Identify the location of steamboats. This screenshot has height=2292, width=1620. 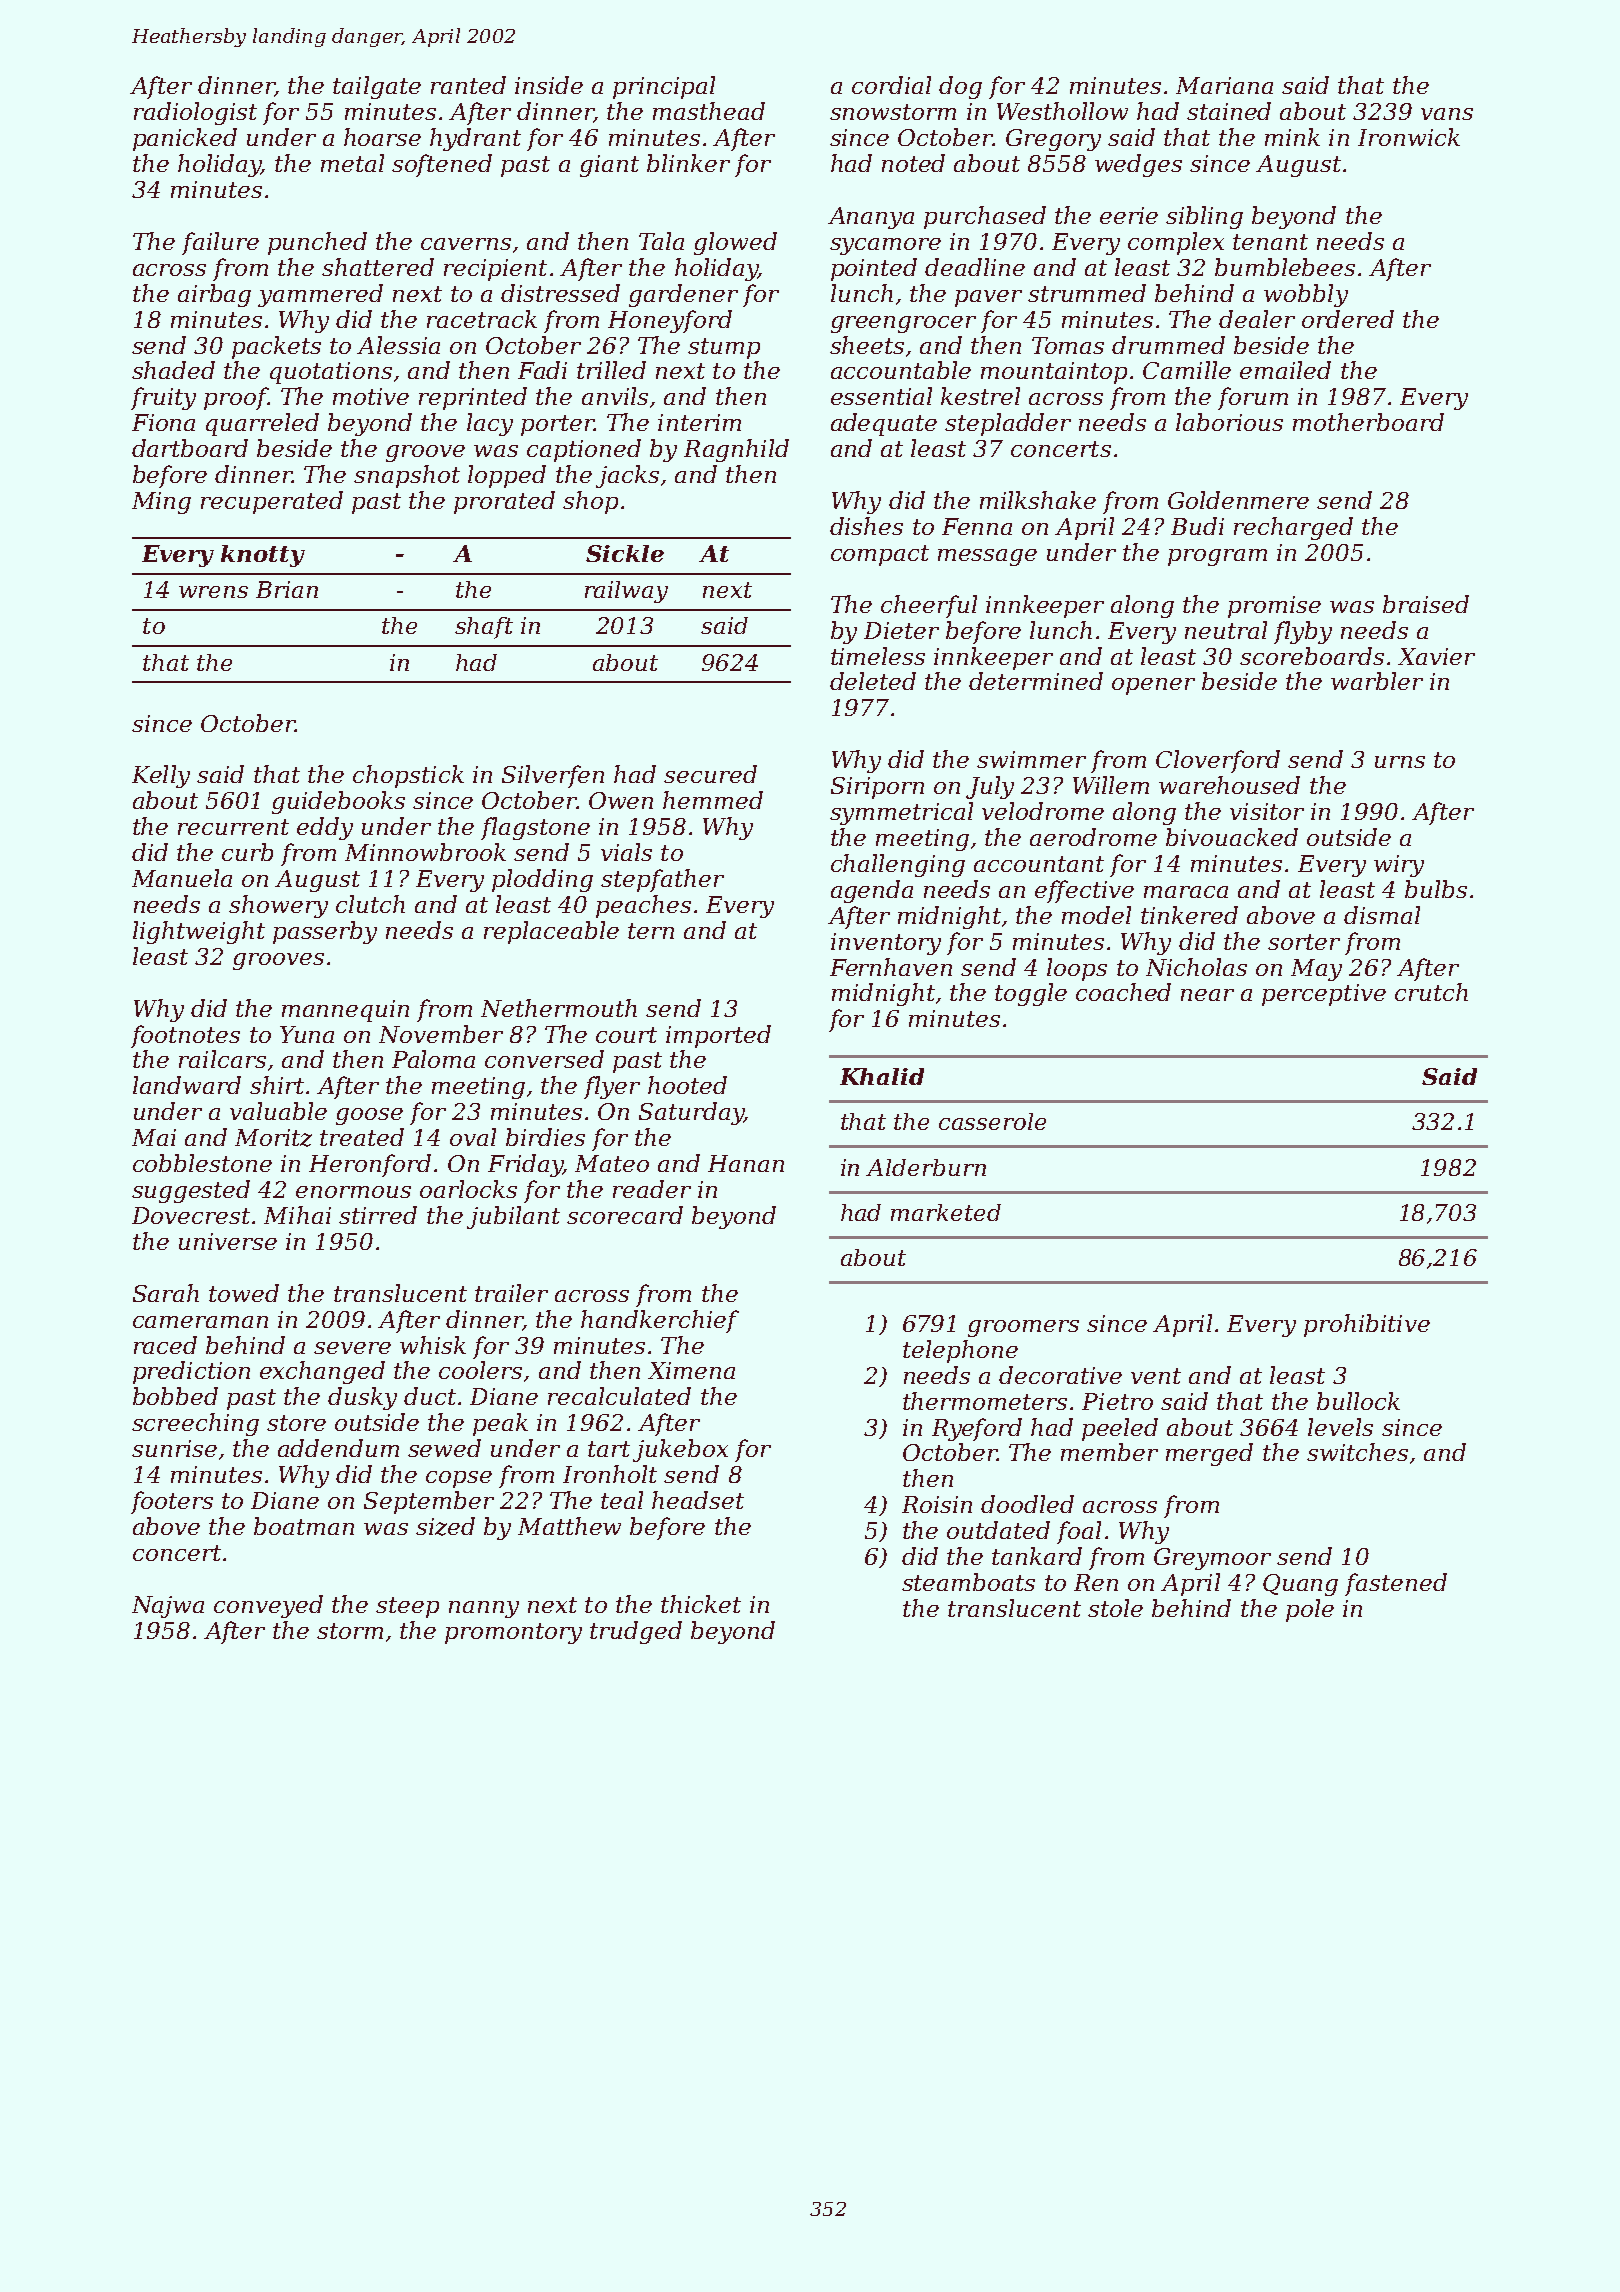
(968, 1582).
